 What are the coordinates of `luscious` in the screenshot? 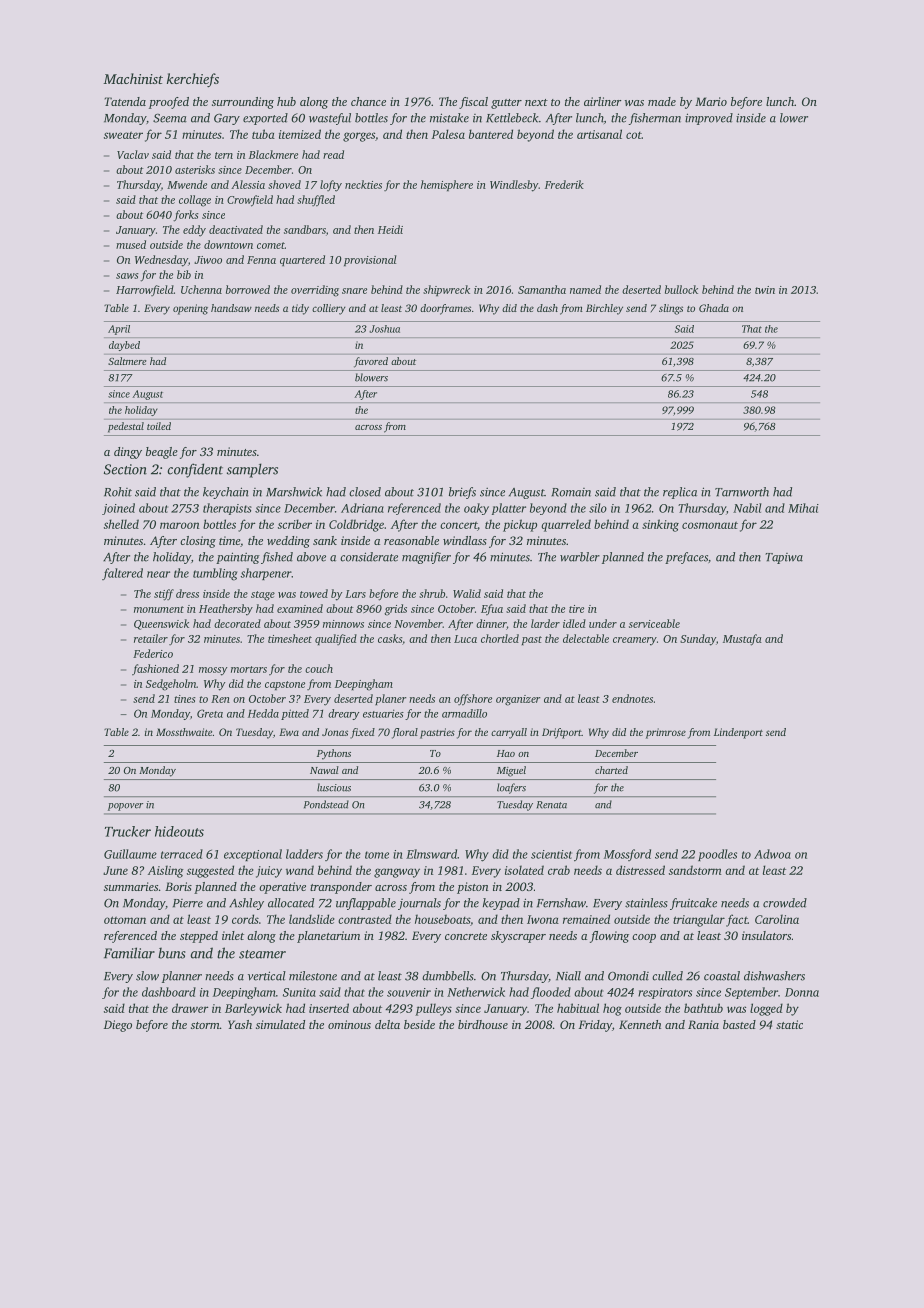 It's located at (334, 787).
